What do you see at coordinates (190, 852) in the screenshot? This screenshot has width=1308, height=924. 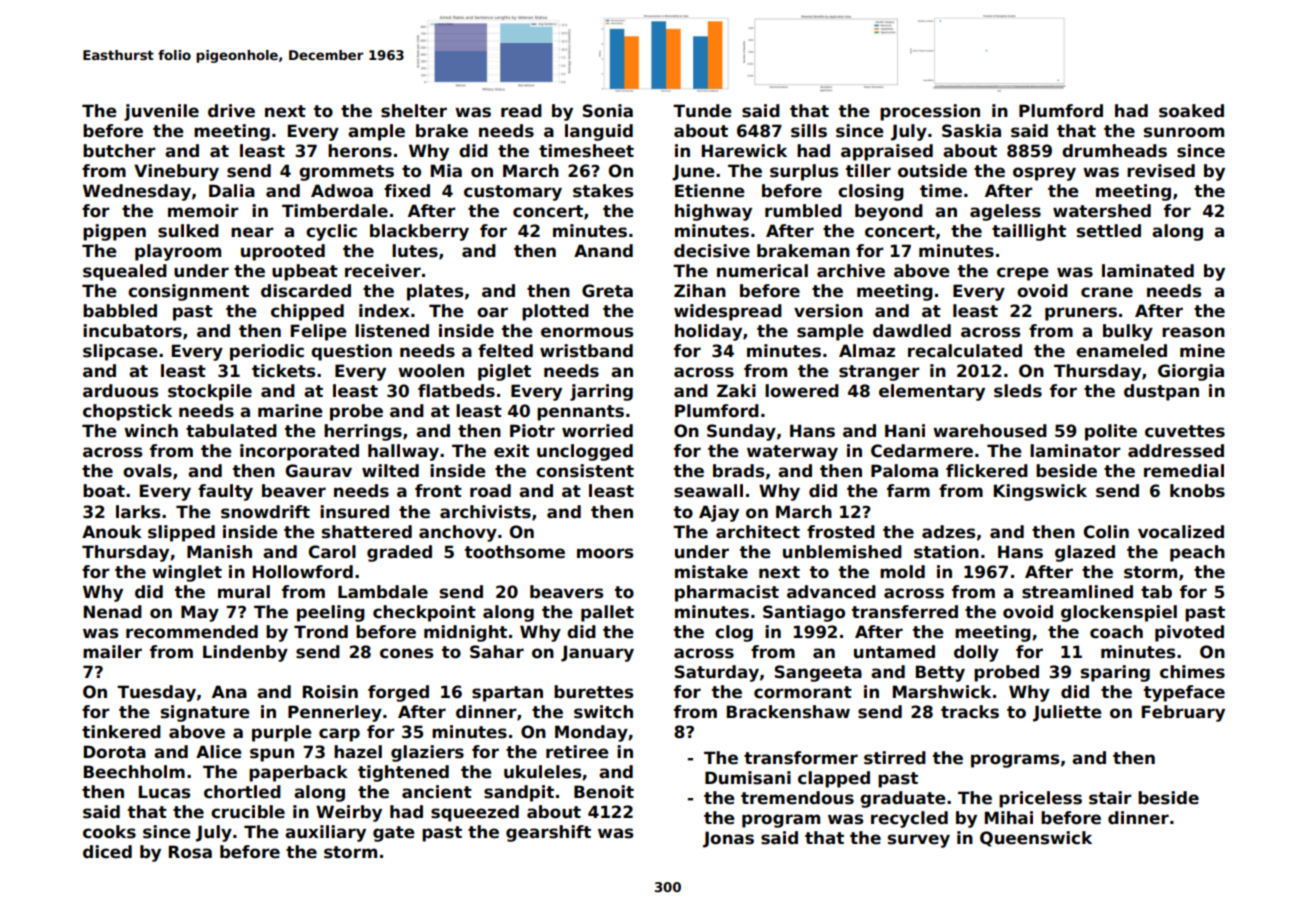 I see `Rosa` at bounding box center [190, 852].
